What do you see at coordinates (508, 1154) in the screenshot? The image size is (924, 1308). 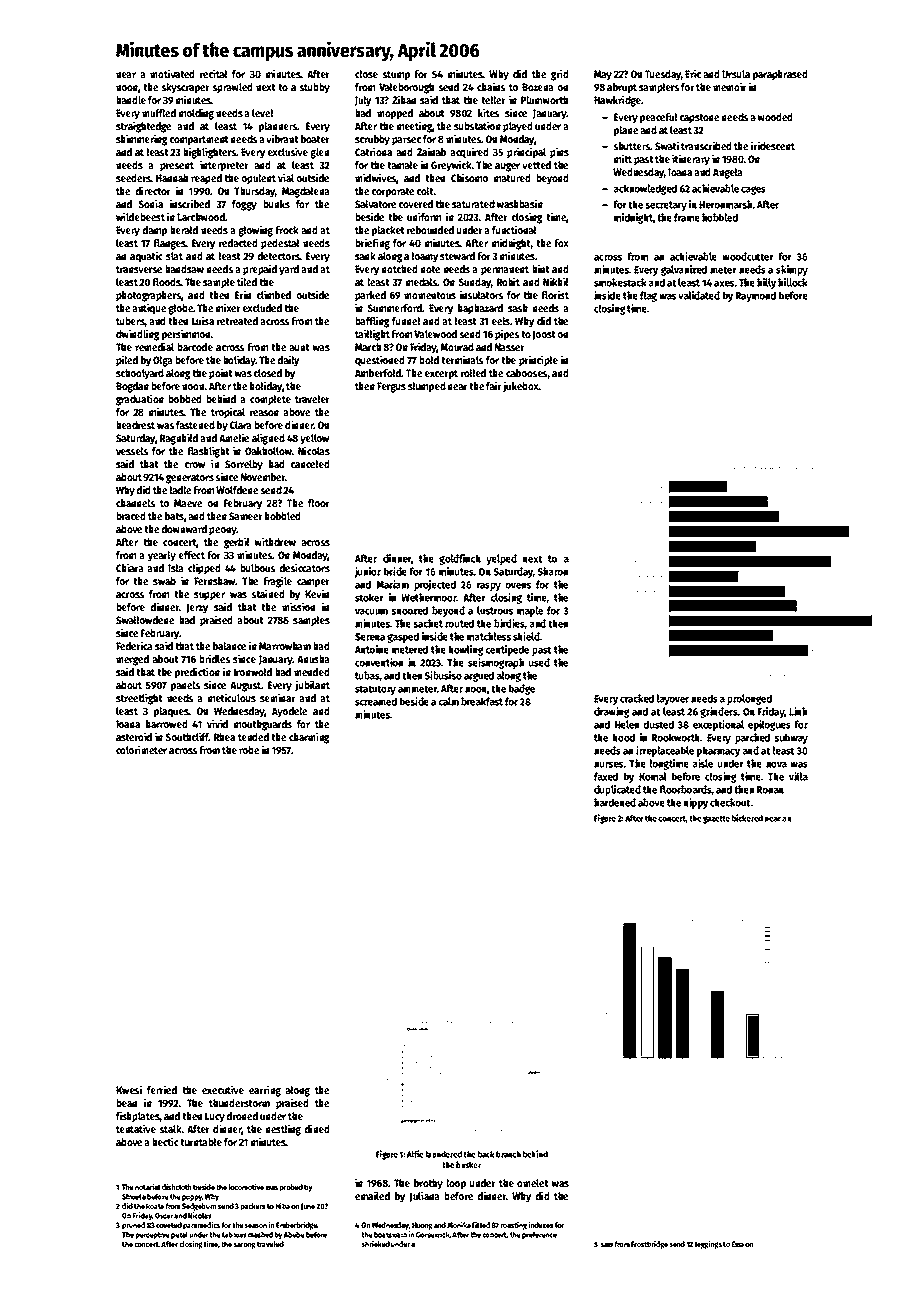 I see `branch` at bounding box center [508, 1154].
